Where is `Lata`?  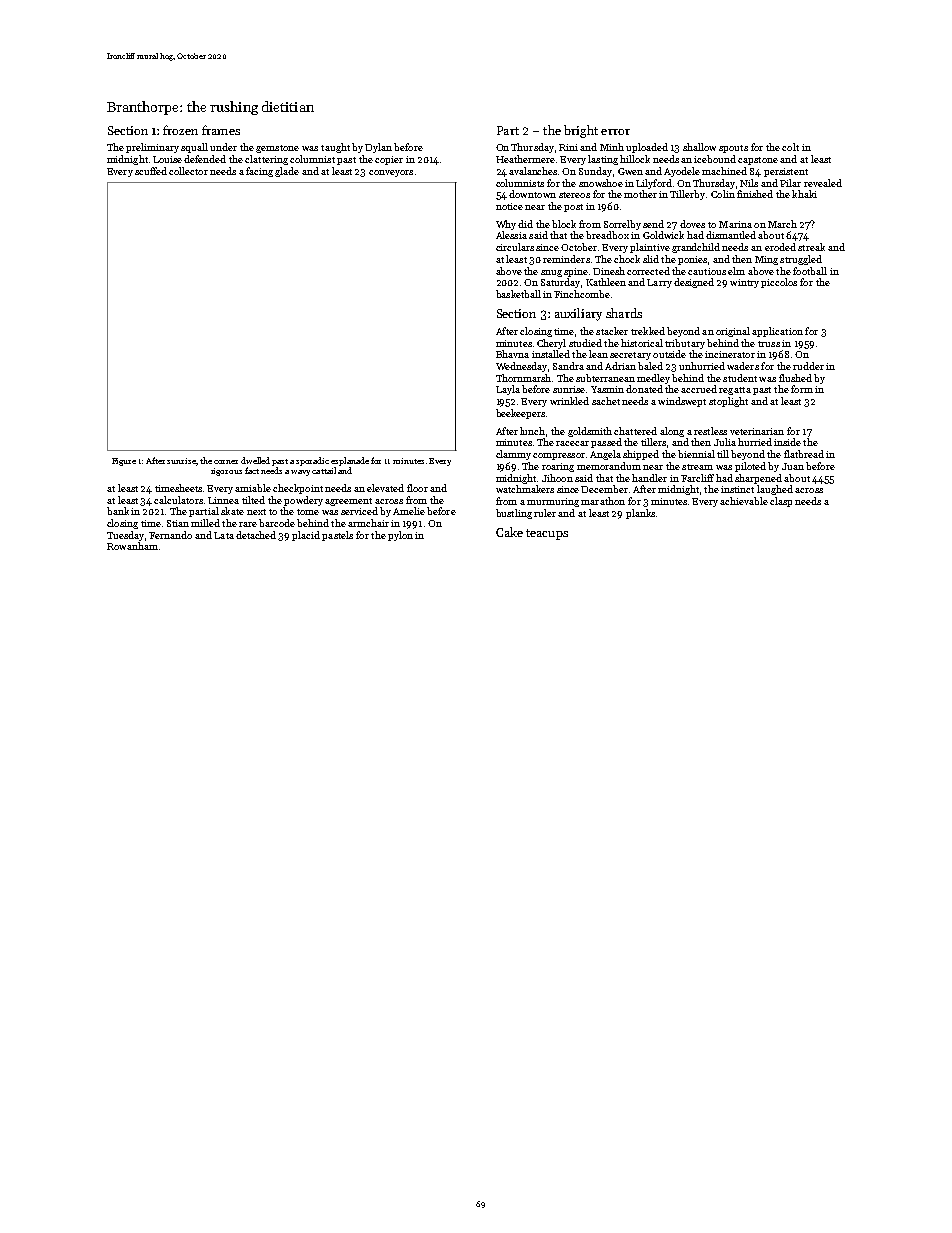 Lata is located at coordinates (224, 535).
